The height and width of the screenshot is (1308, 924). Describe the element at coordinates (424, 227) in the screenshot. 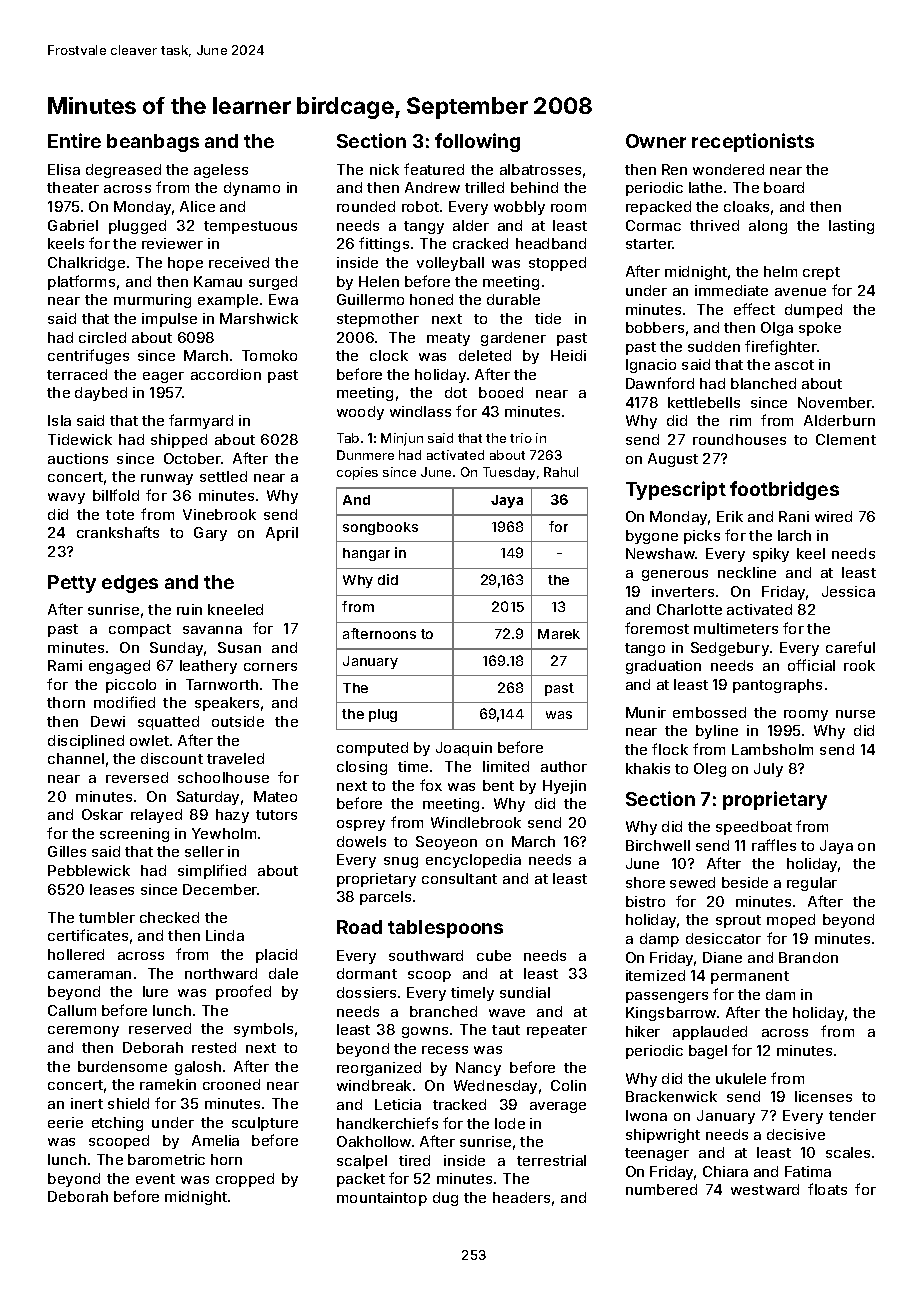

I see `tangy` at that location.
